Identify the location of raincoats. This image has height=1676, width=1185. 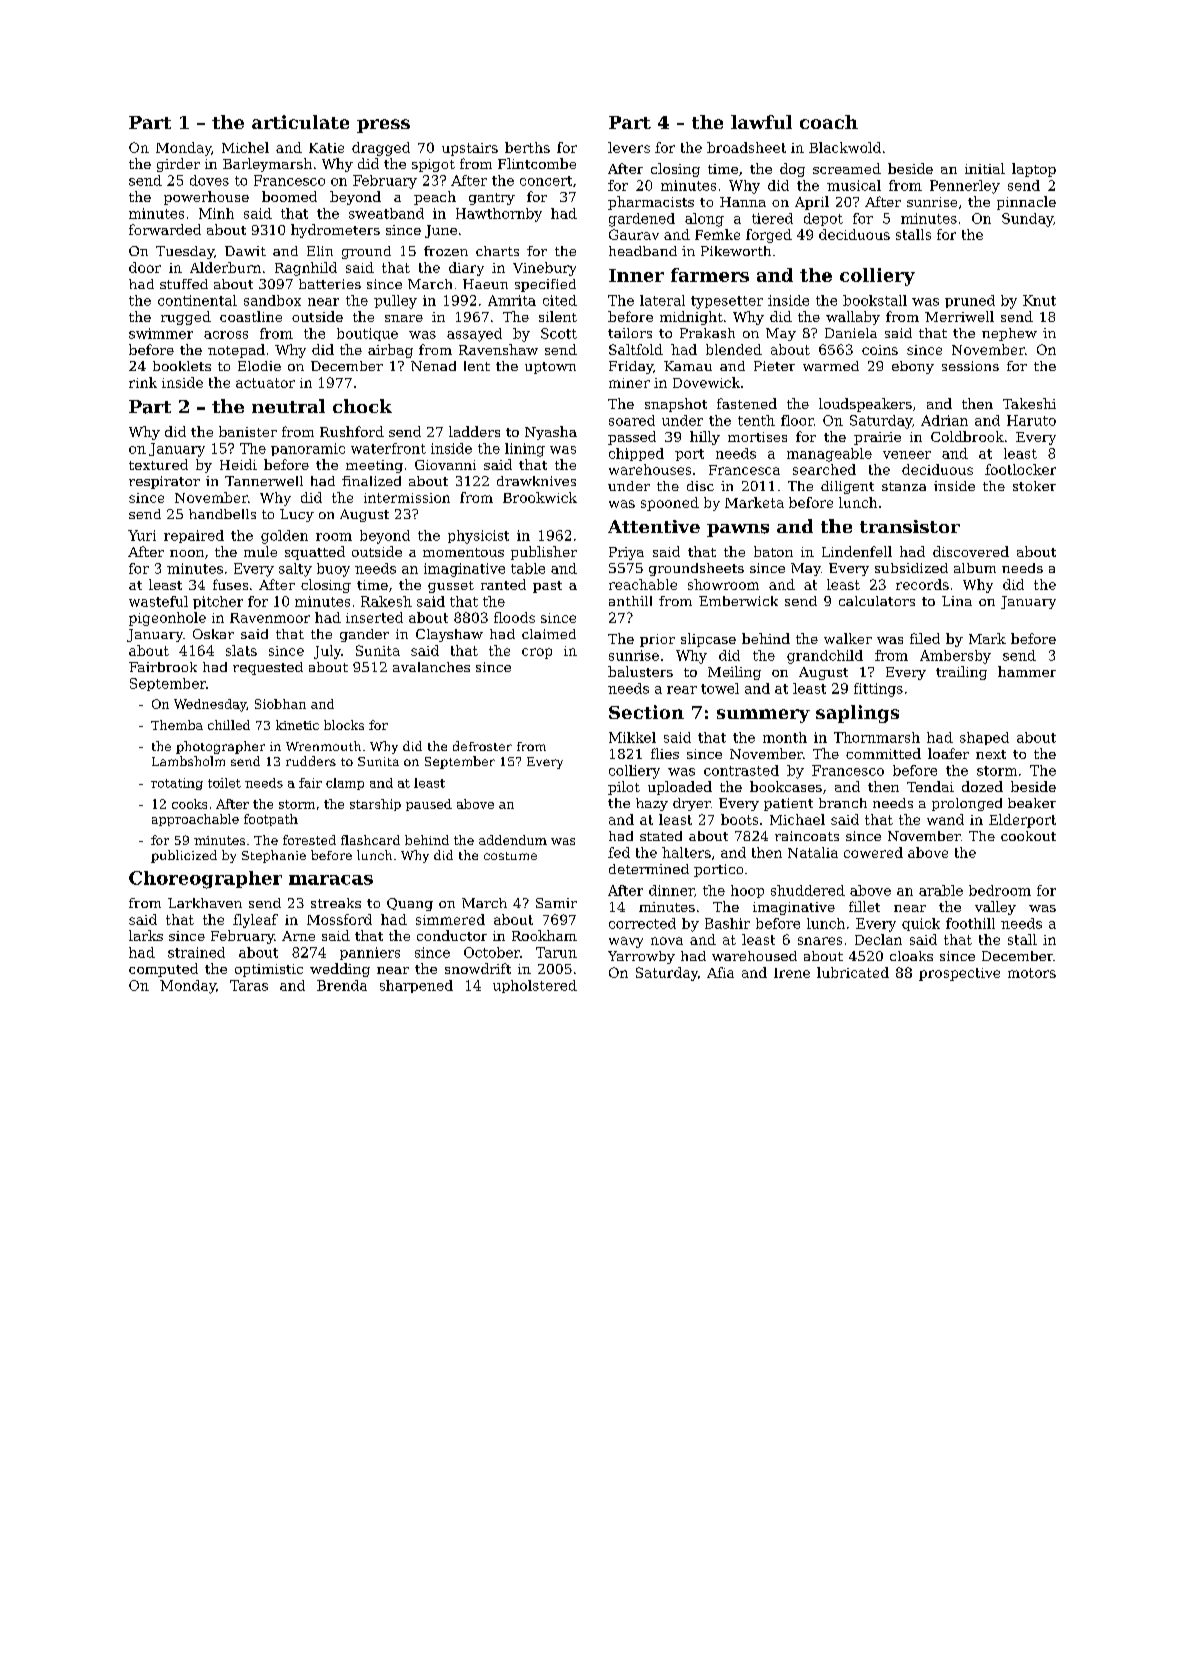
(807, 836).
